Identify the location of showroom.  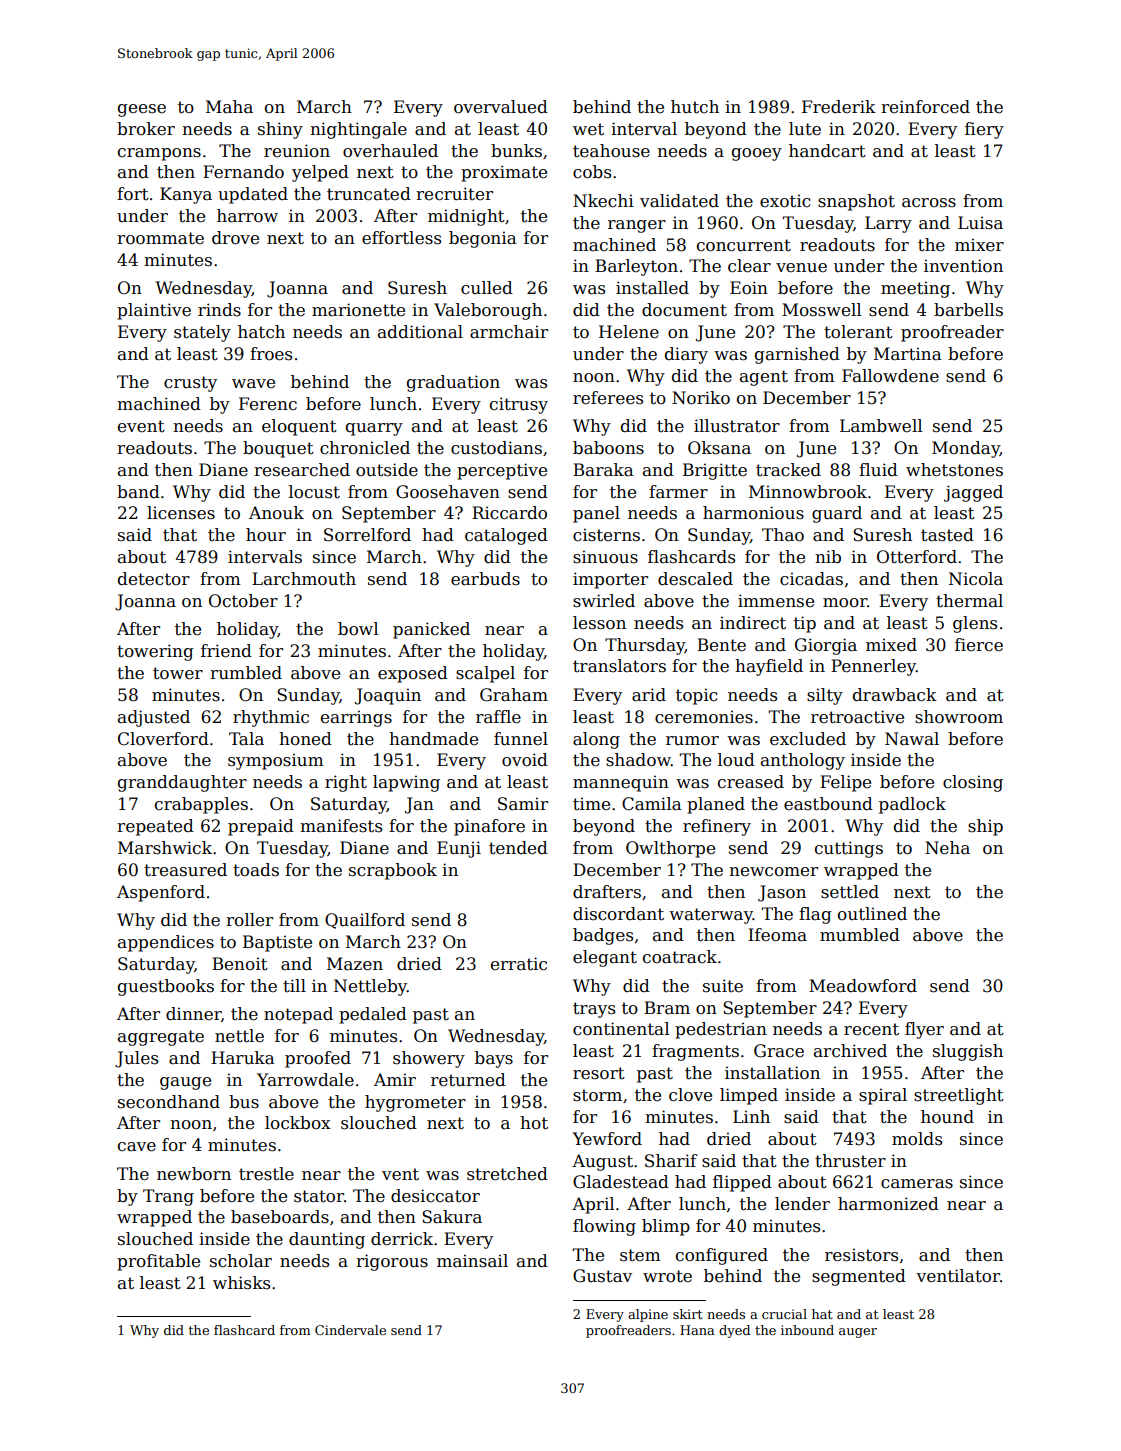
(959, 717).
